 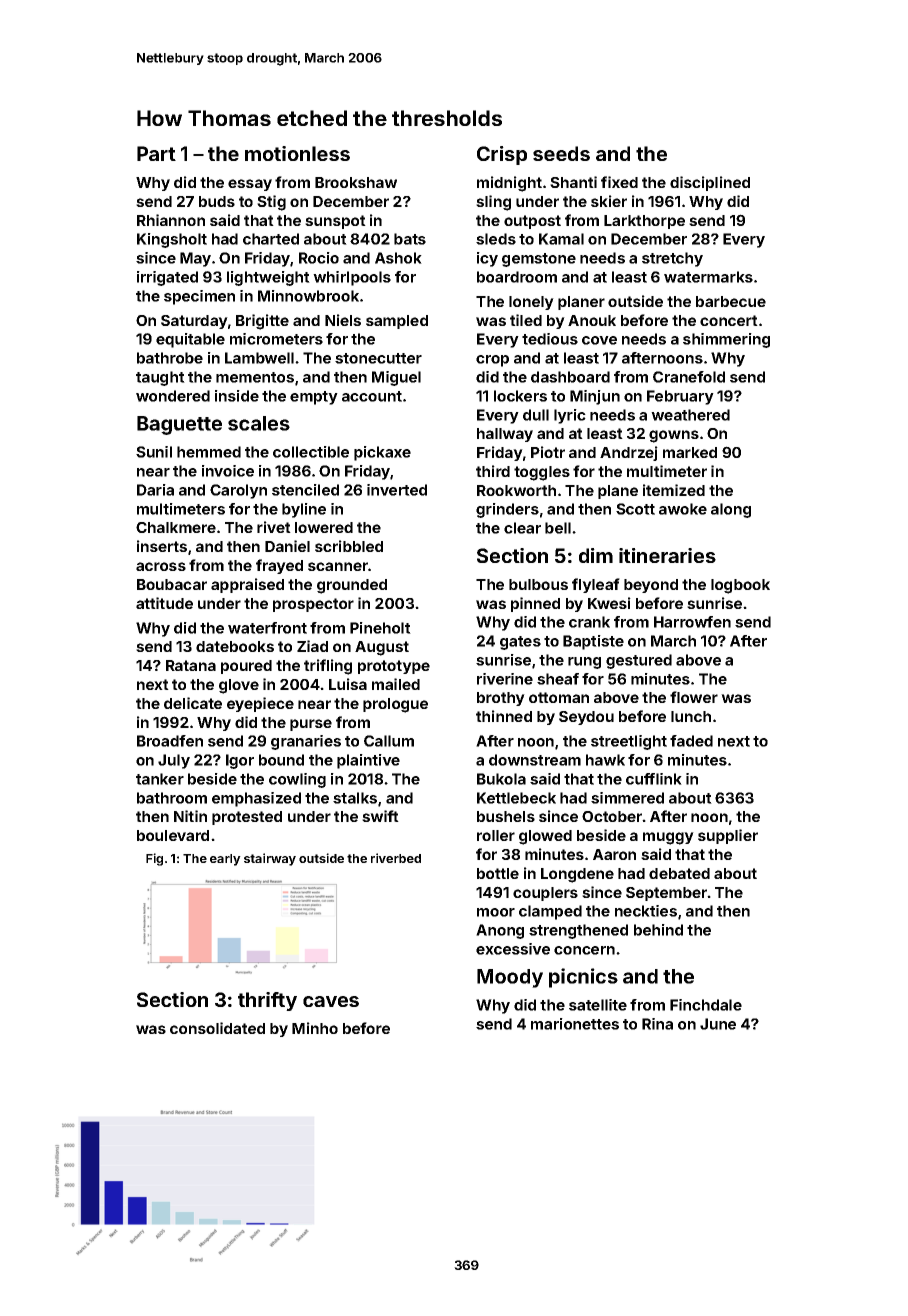 I want to click on motionless, so click(x=297, y=153).
